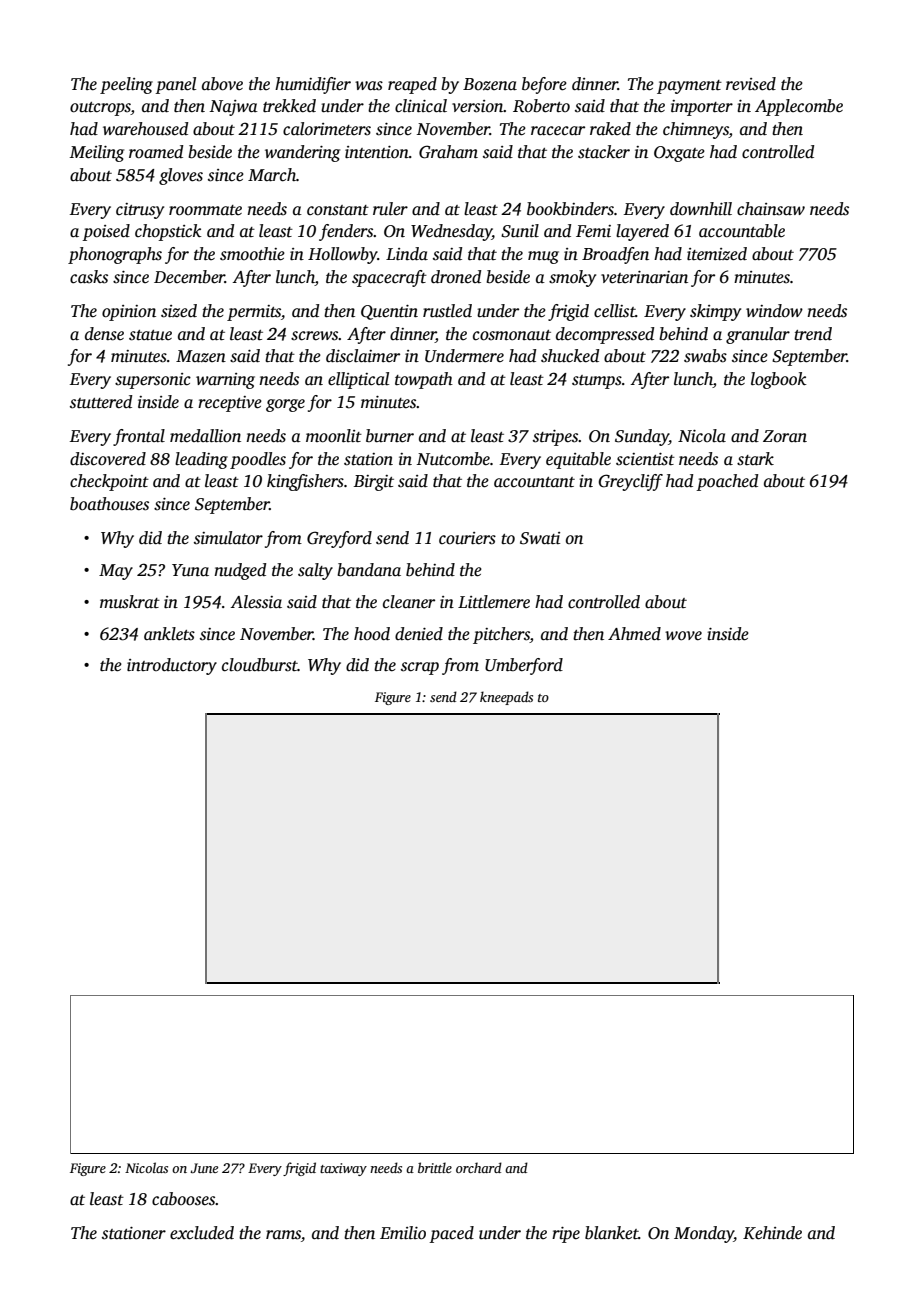 This screenshot has height=1308, width=924. What do you see at coordinates (184, 1199) in the screenshot?
I see `cabooses` at bounding box center [184, 1199].
